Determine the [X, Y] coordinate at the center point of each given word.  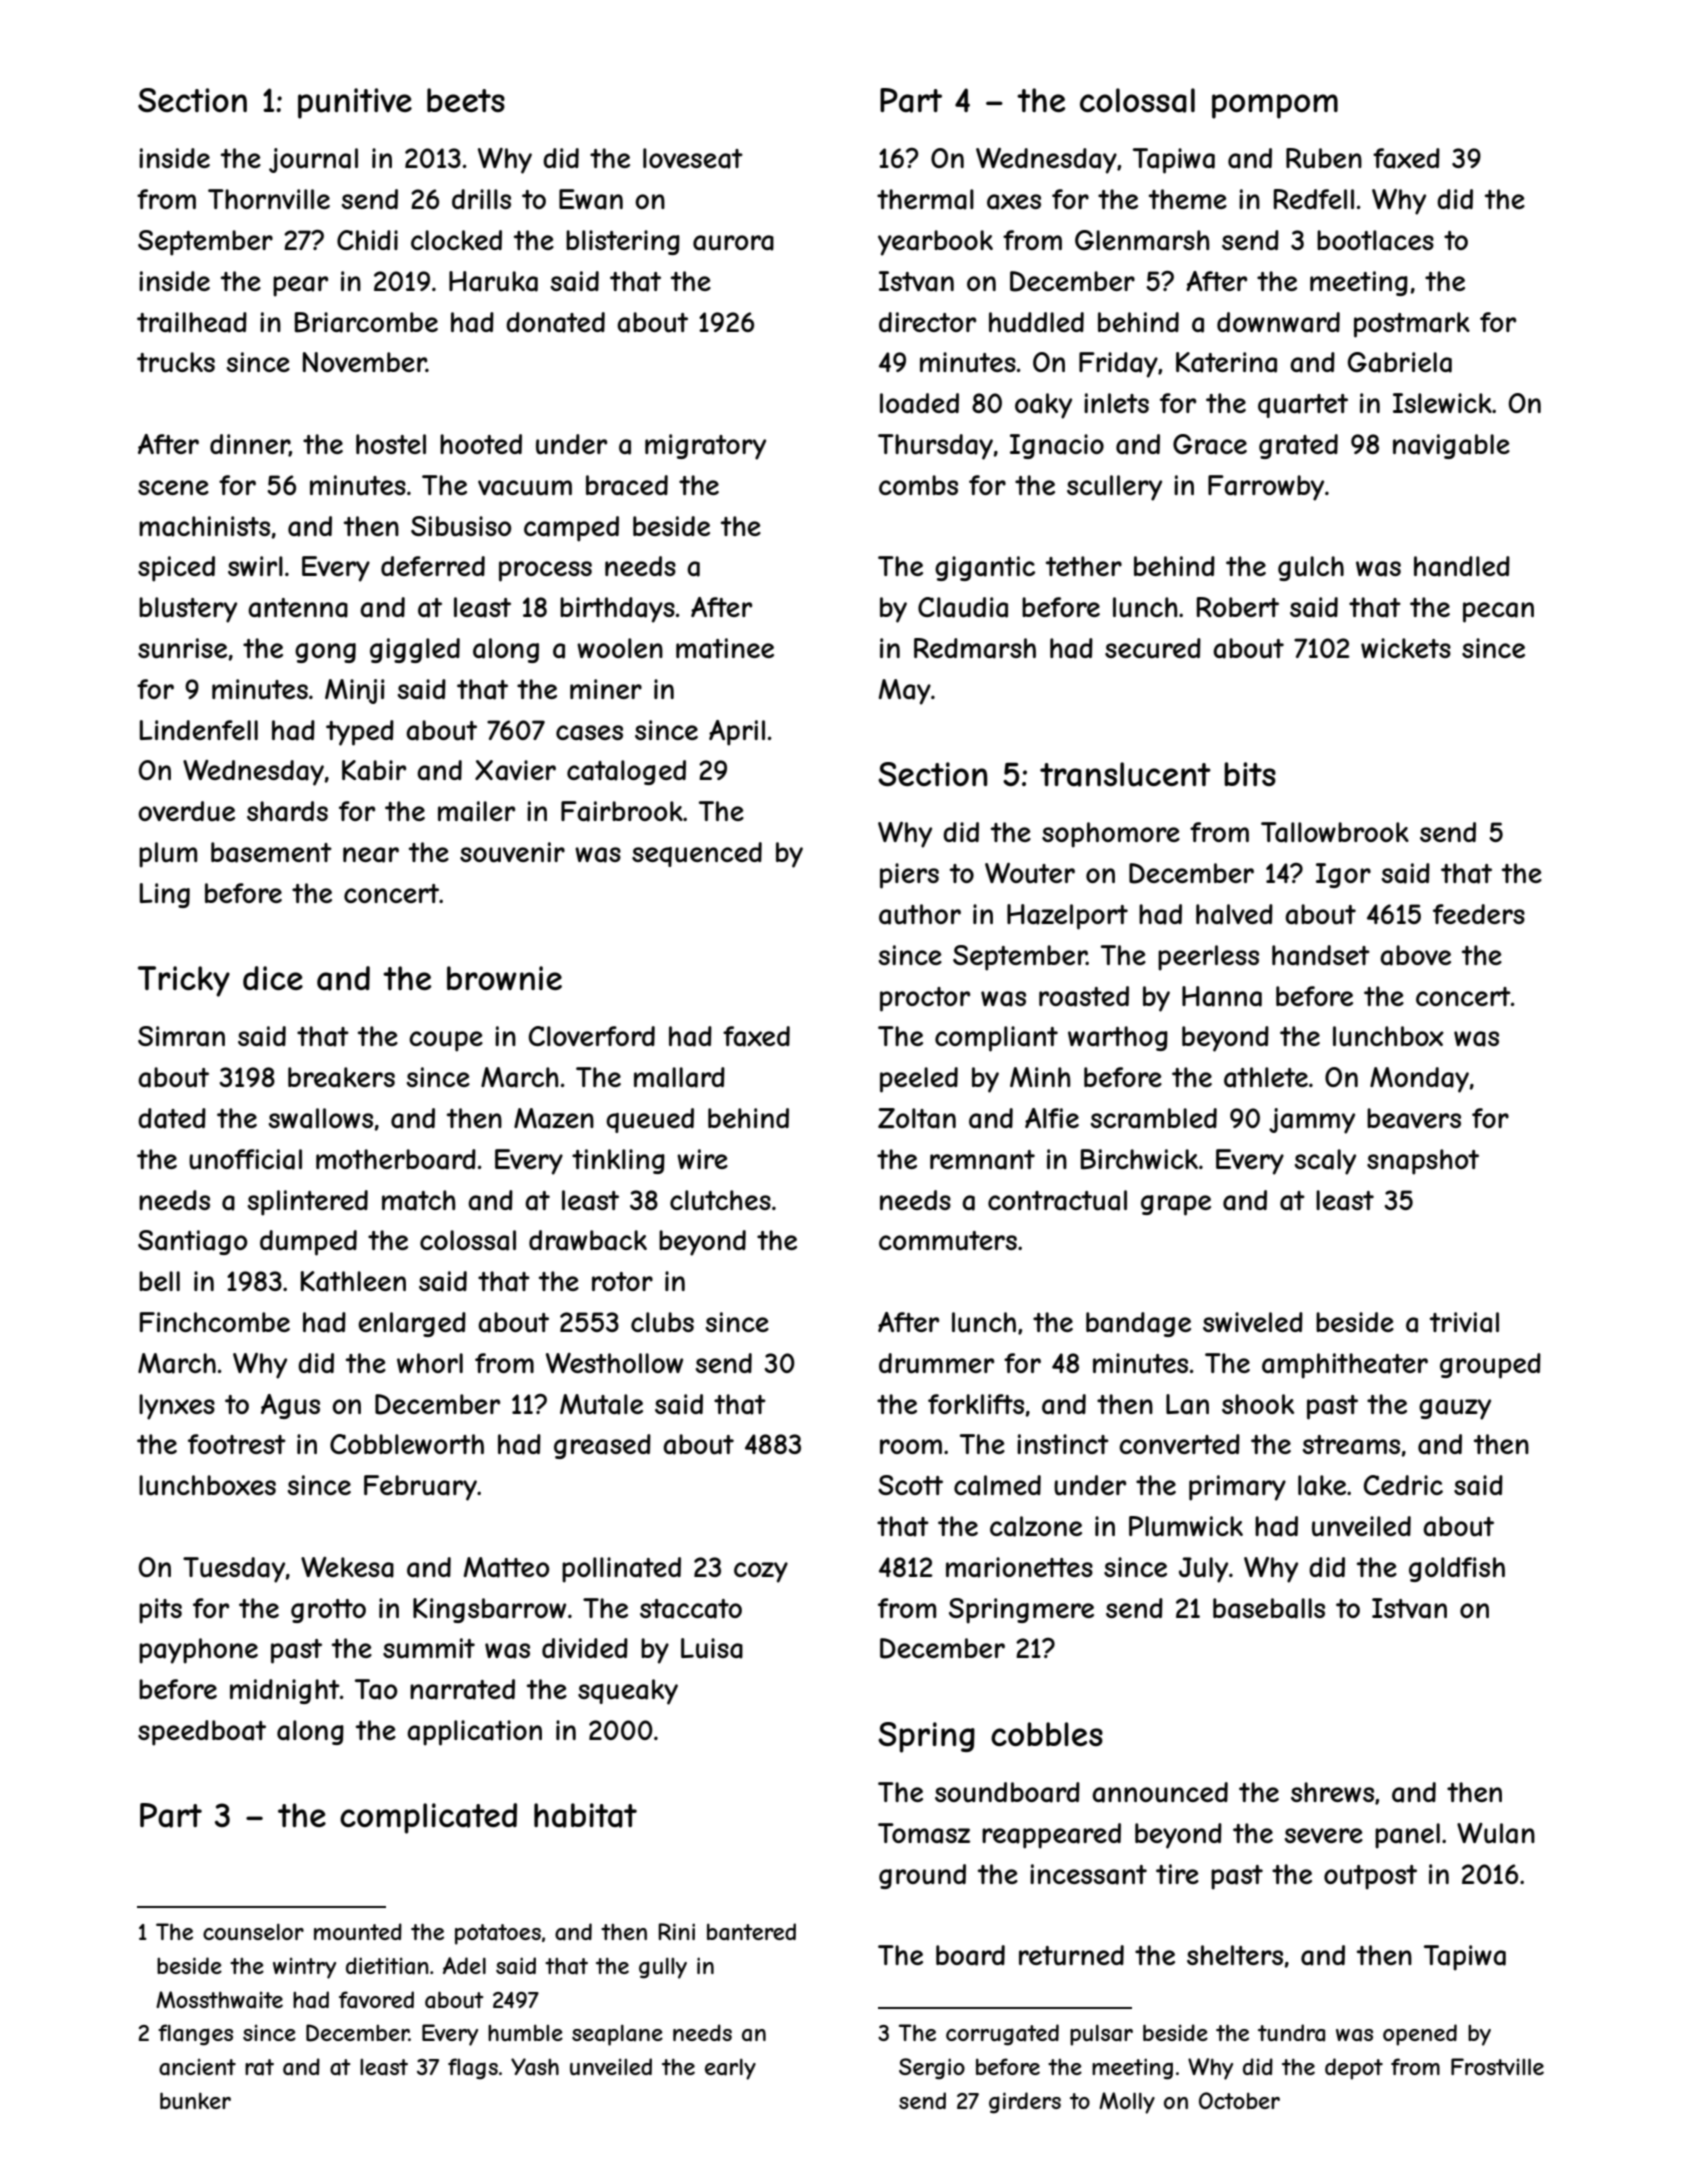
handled [1462, 566]
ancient [197, 2067]
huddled [1036, 322]
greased [602, 1446]
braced [627, 485]
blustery [188, 610]
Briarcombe [366, 322]
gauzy [1455, 1409]
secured [1153, 648]
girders [1025, 2103]
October [1239, 2100]
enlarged [412, 1324]
